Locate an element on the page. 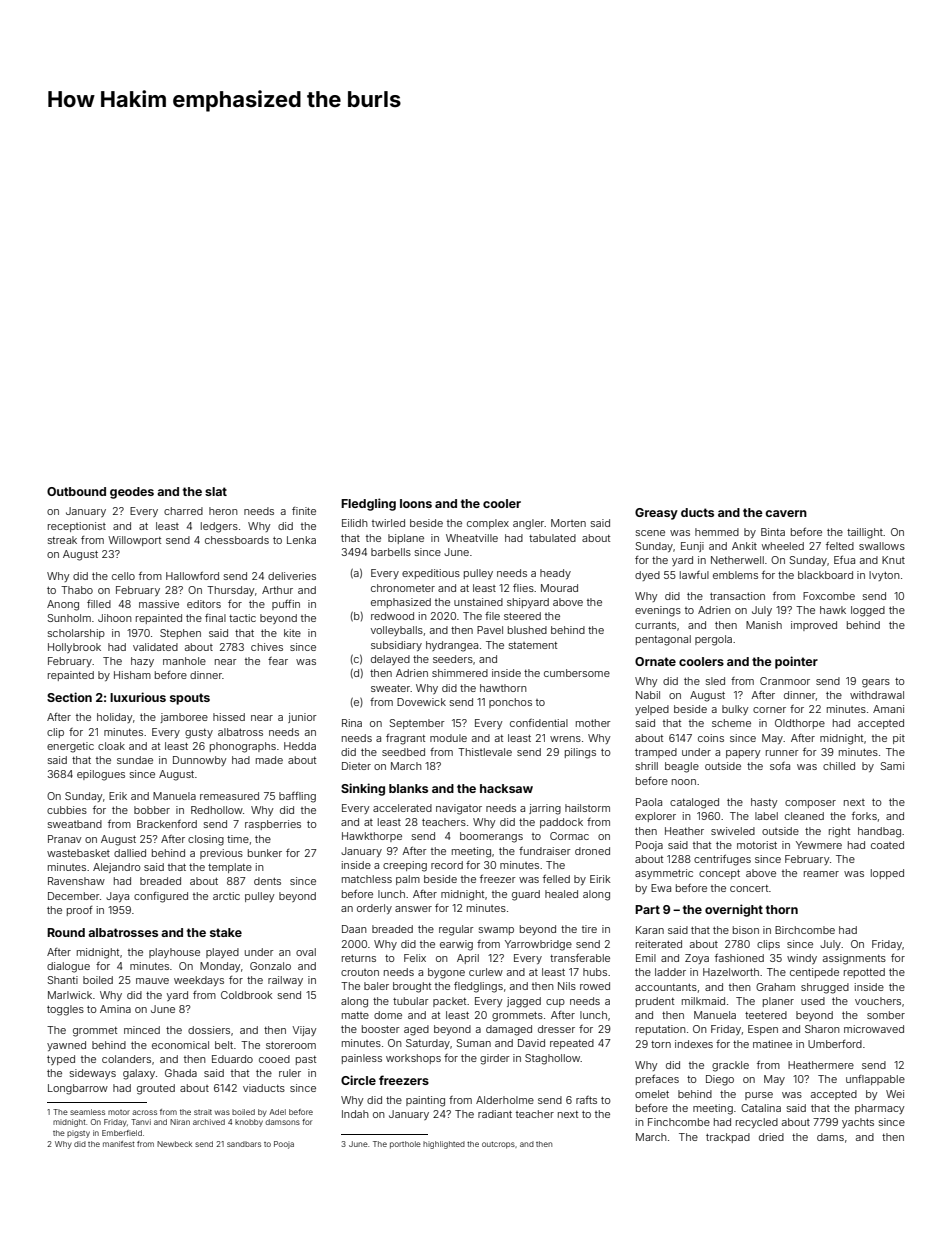 Image resolution: width=952 pixels, height=1233 pixels. Cranmoor is located at coordinates (785, 681).
